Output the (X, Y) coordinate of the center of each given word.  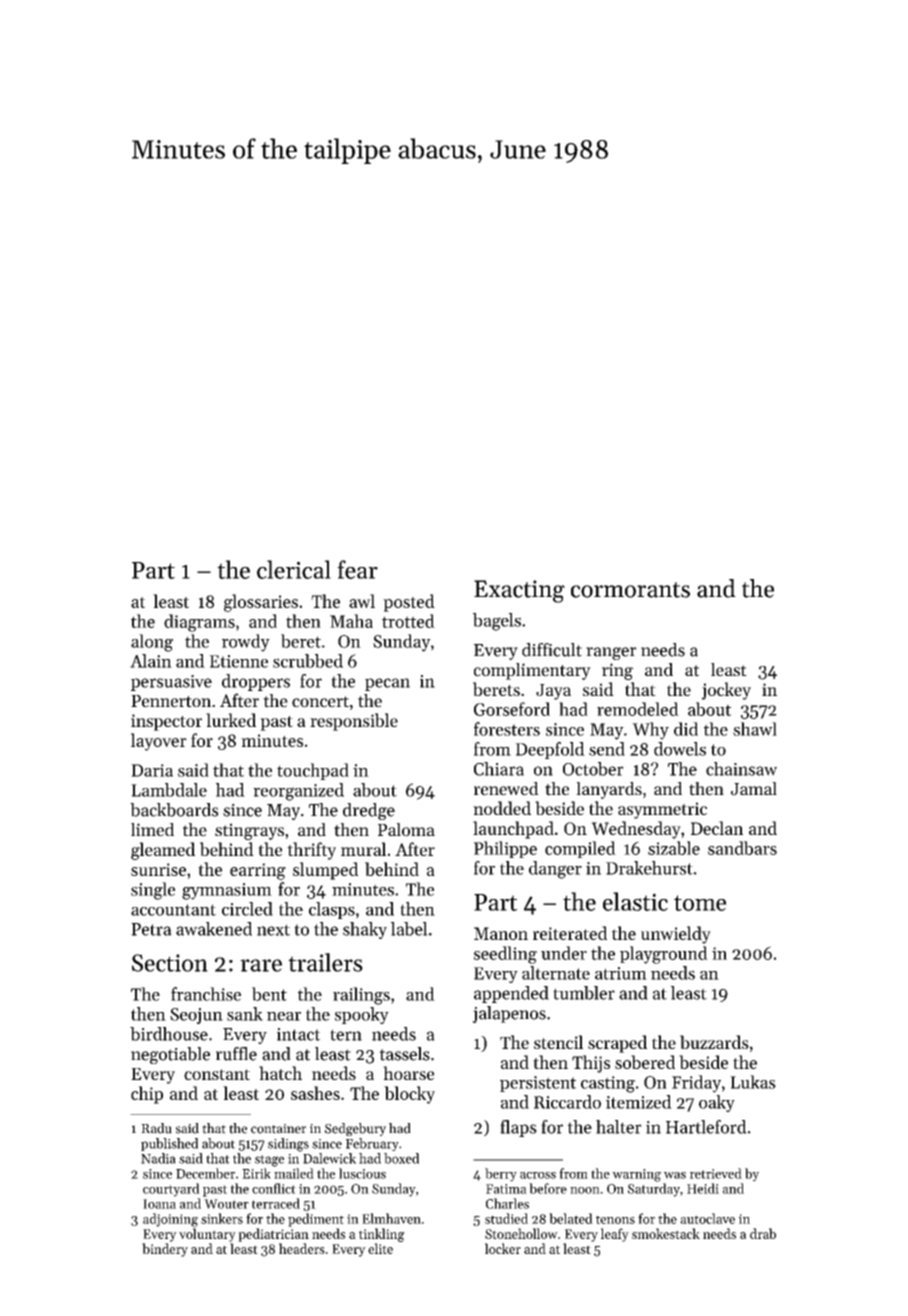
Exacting (519, 591)
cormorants (630, 590)
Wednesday (636, 830)
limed (152, 830)
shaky (365, 930)
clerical (294, 569)
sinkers (222, 1218)
